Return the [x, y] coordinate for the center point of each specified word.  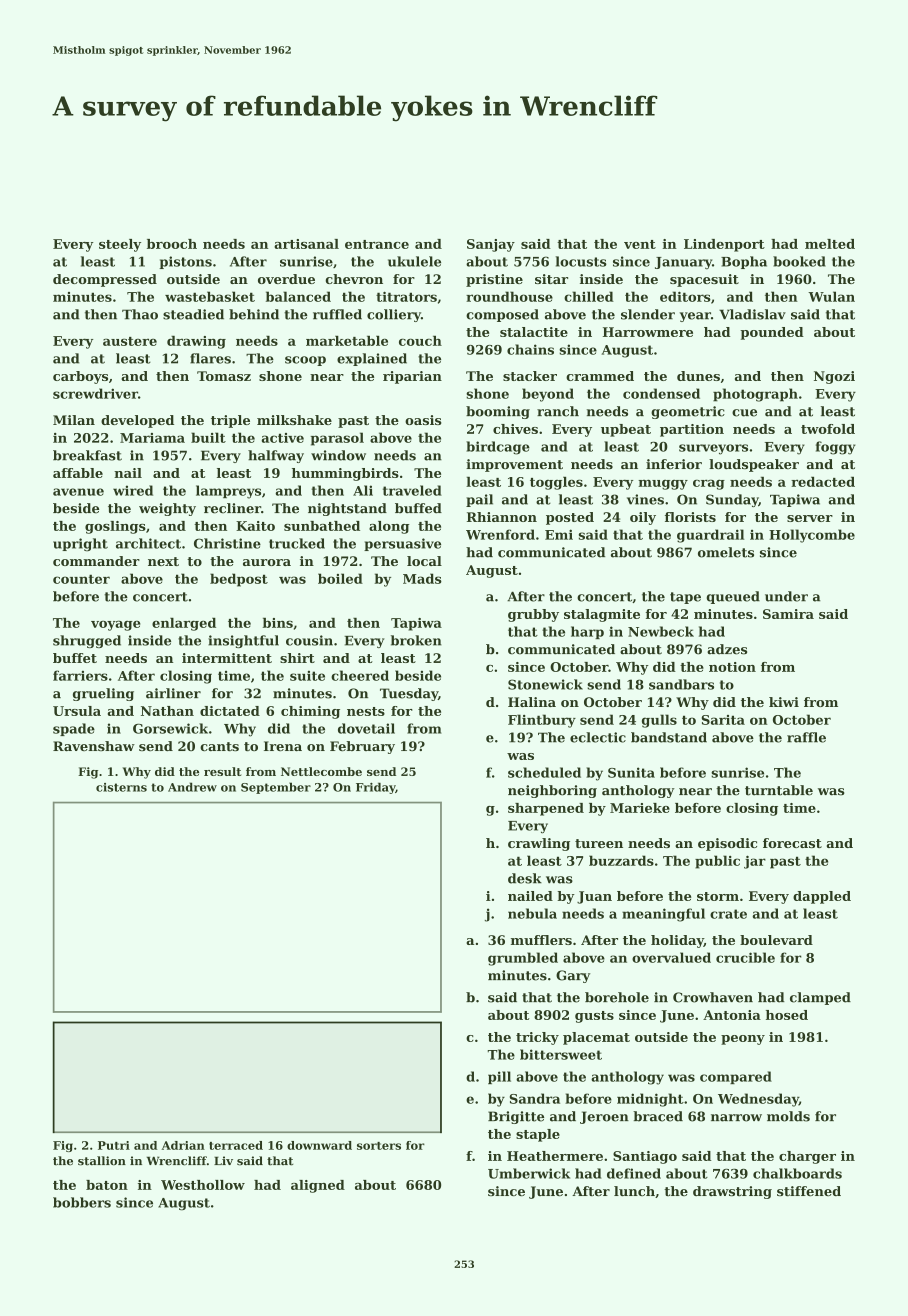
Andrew [192, 787]
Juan [594, 897]
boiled [340, 578]
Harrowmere [648, 332]
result [222, 771]
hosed [787, 1015]
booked [799, 261]
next [163, 561]
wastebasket [210, 296]
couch [420, 341]
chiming [310, 712]
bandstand [669, 737]
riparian [412, 377]
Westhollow [203, 1185]
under [786, 596]
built [208, 437]
